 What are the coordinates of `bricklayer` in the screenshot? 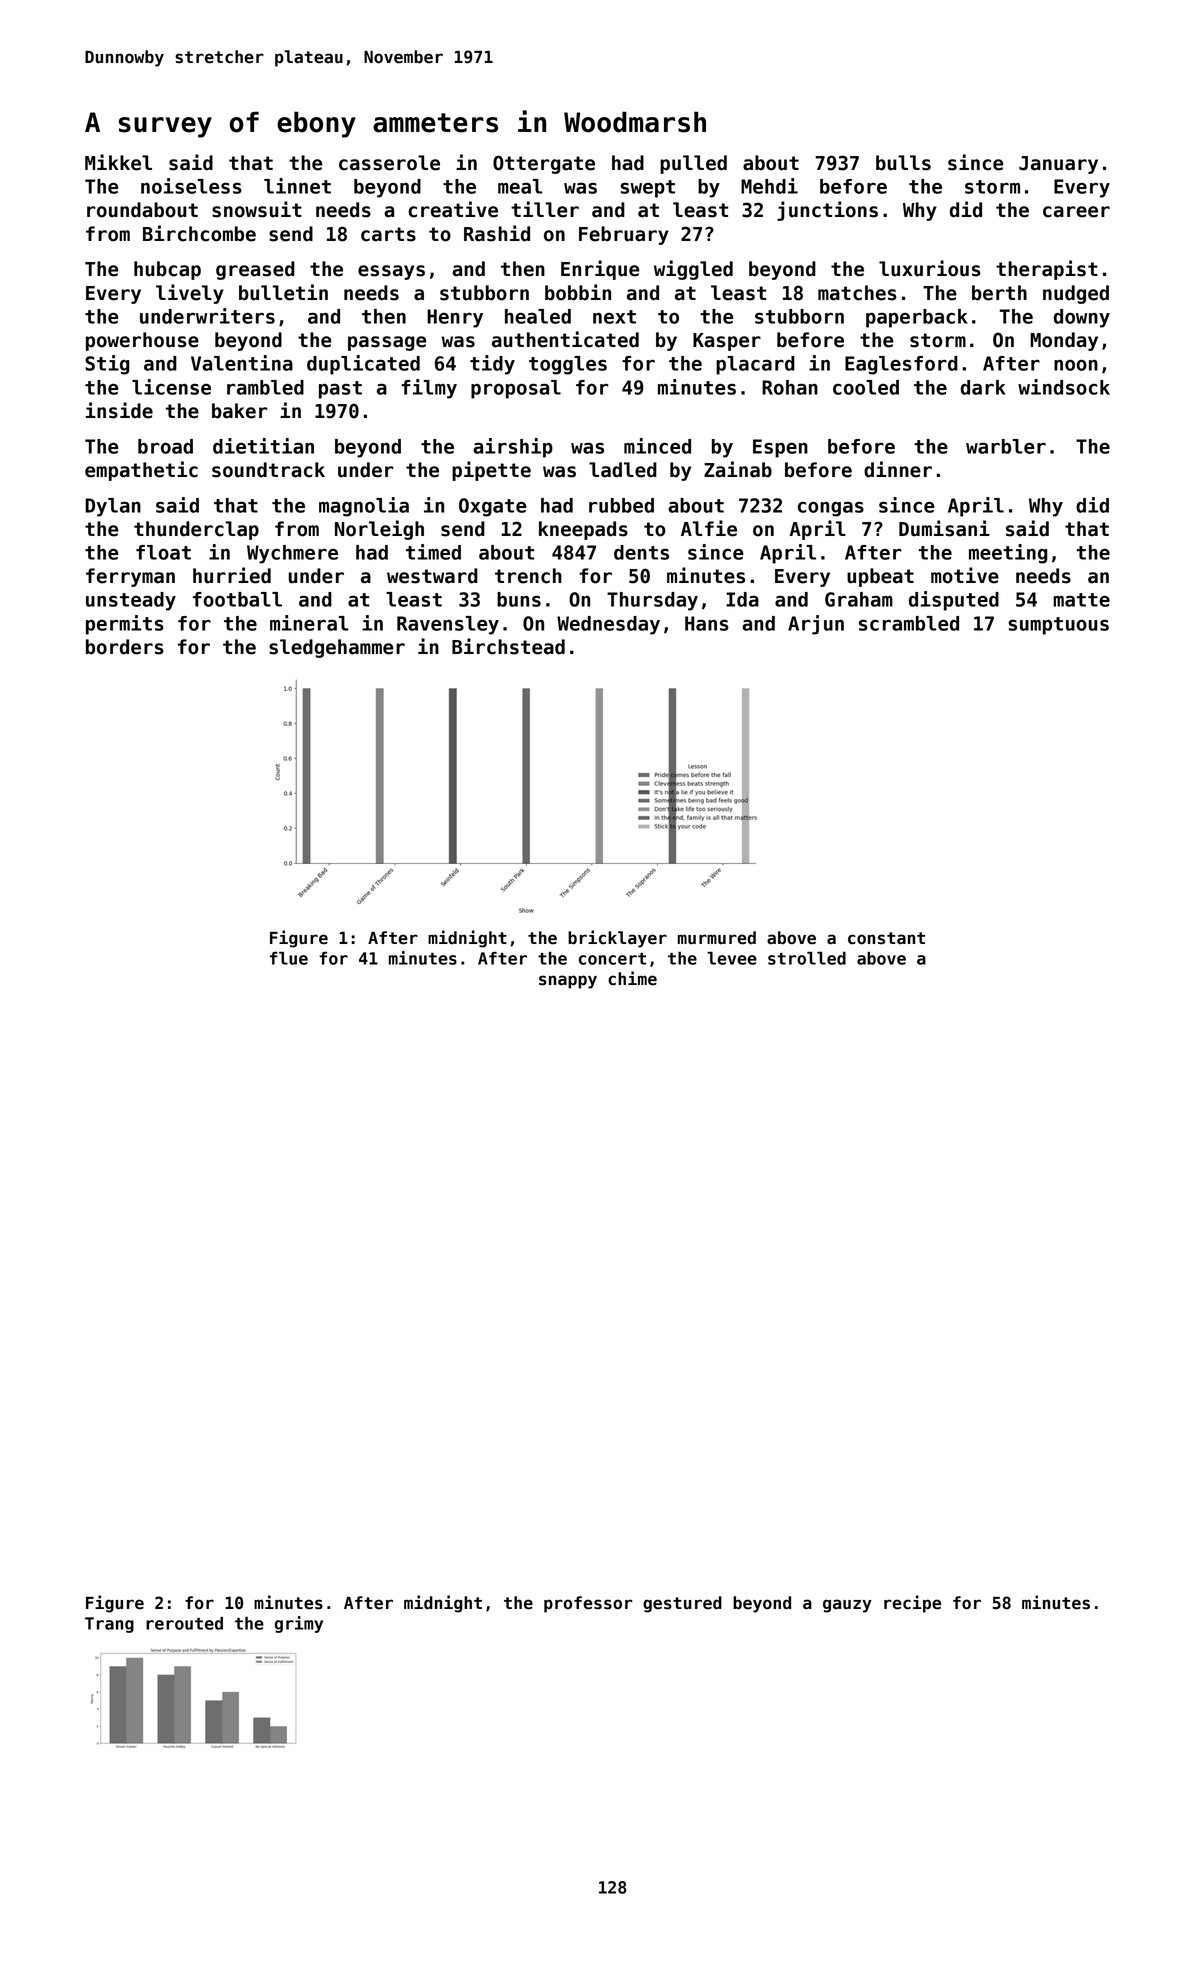 It's located at (617, 939).
